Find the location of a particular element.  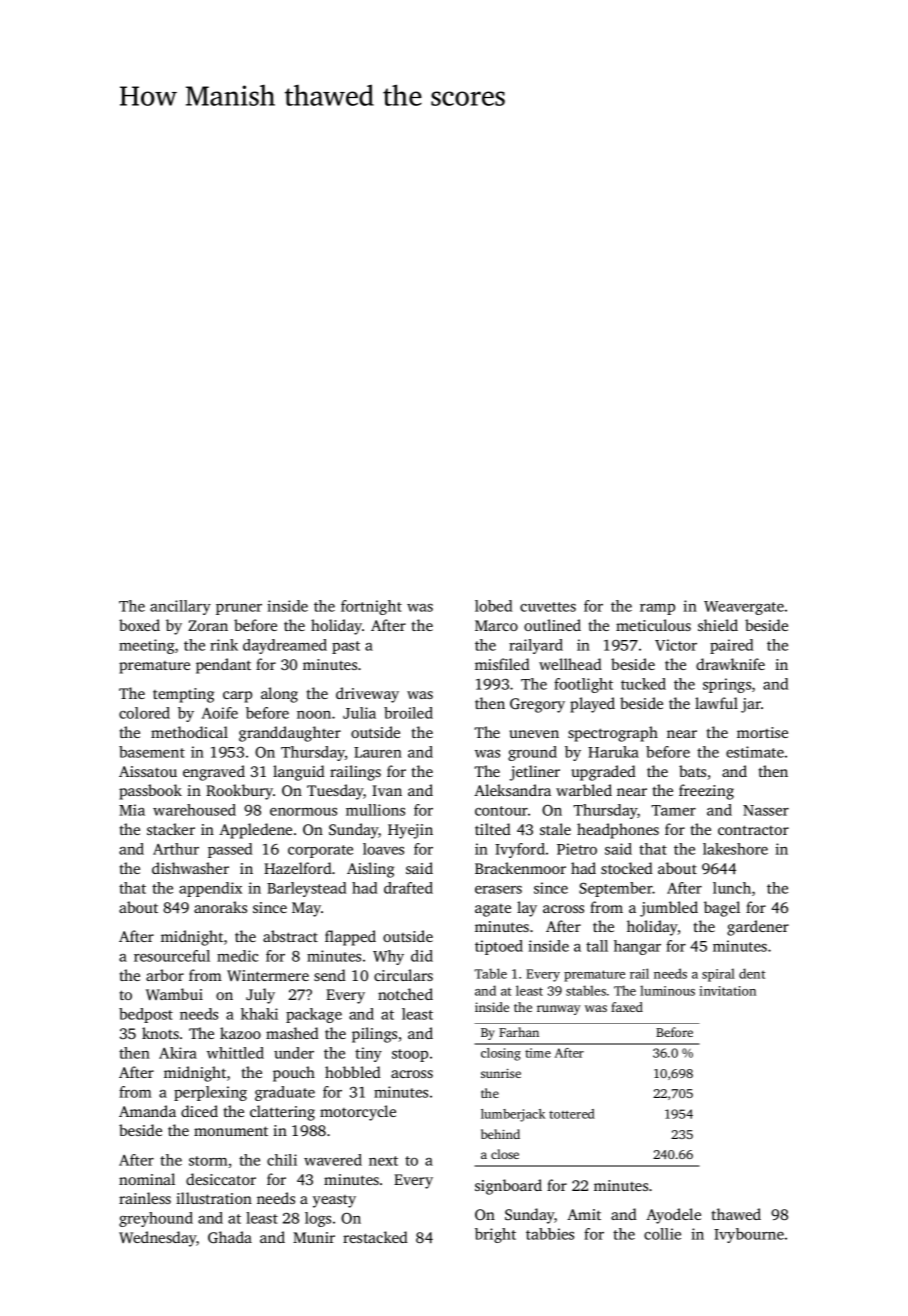

tottered is located at coordinates (572, 1114).
